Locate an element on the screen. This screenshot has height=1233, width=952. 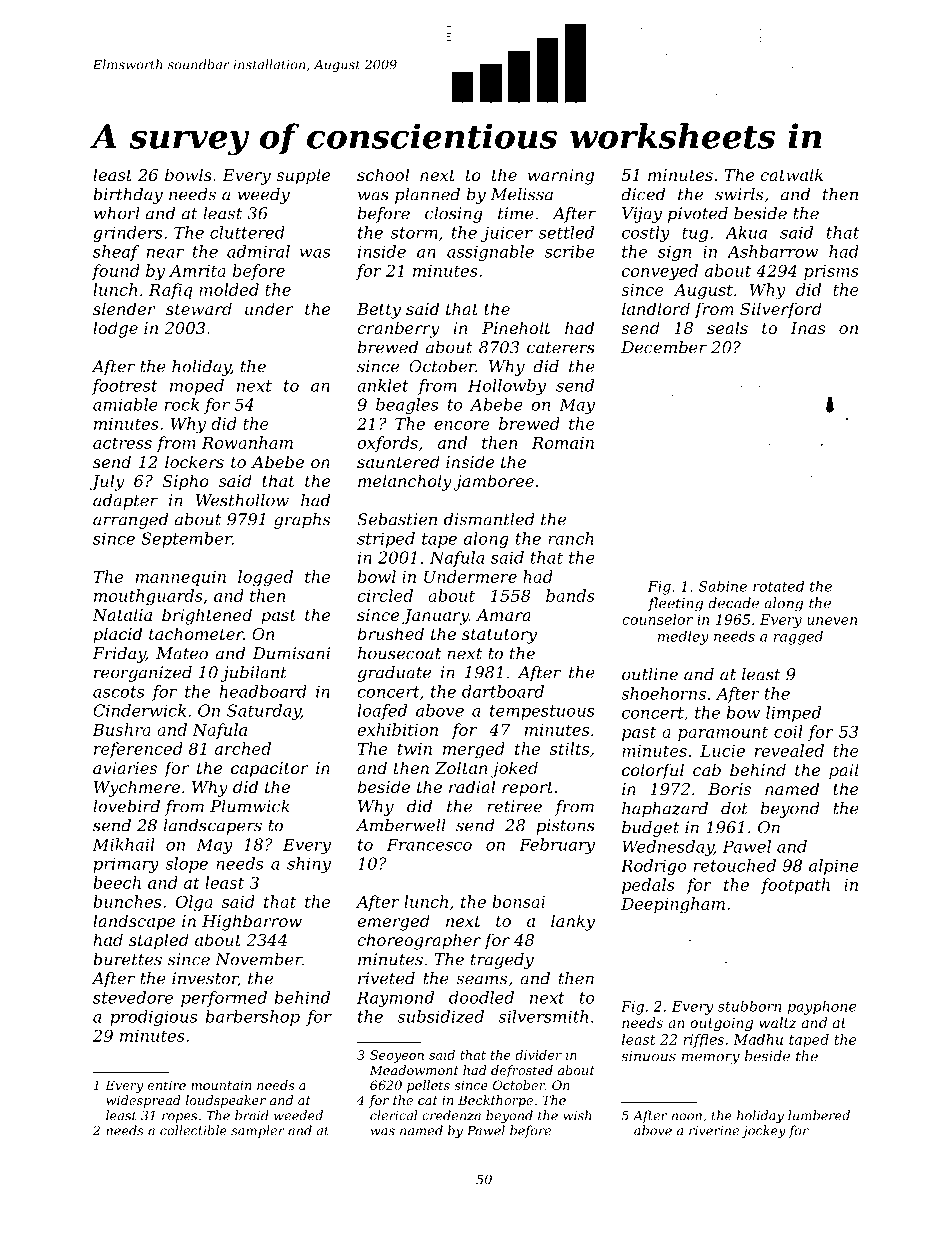
seams is located at coordinates (481, 980).
